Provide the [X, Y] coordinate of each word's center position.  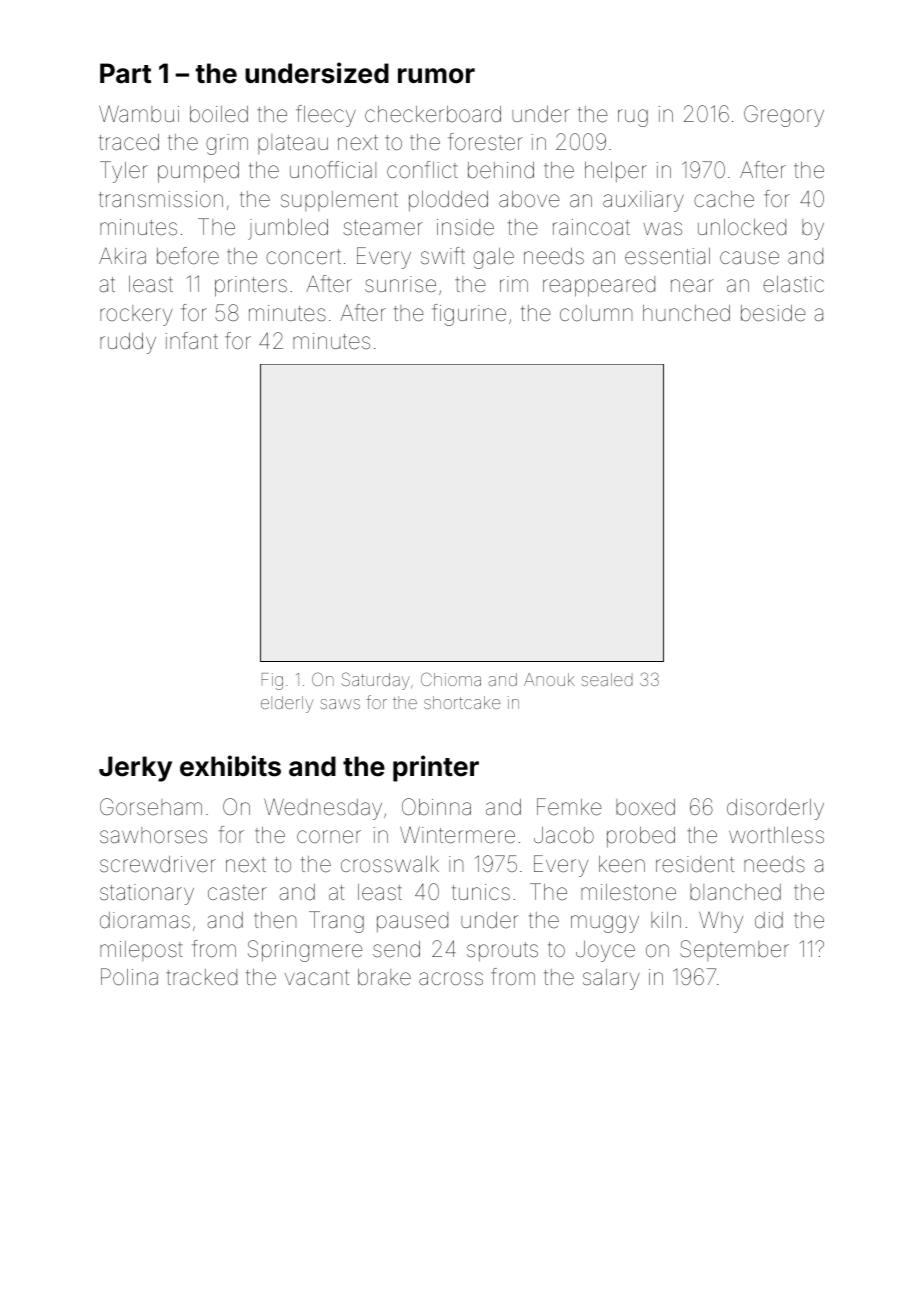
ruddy [128, 343]
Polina [129, 976]
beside [773, 313]
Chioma [451, 679]
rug [633, 118]
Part [125, 73]
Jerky [135, 769]
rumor [436, 76]
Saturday [375, 681]
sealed [607, 679]
